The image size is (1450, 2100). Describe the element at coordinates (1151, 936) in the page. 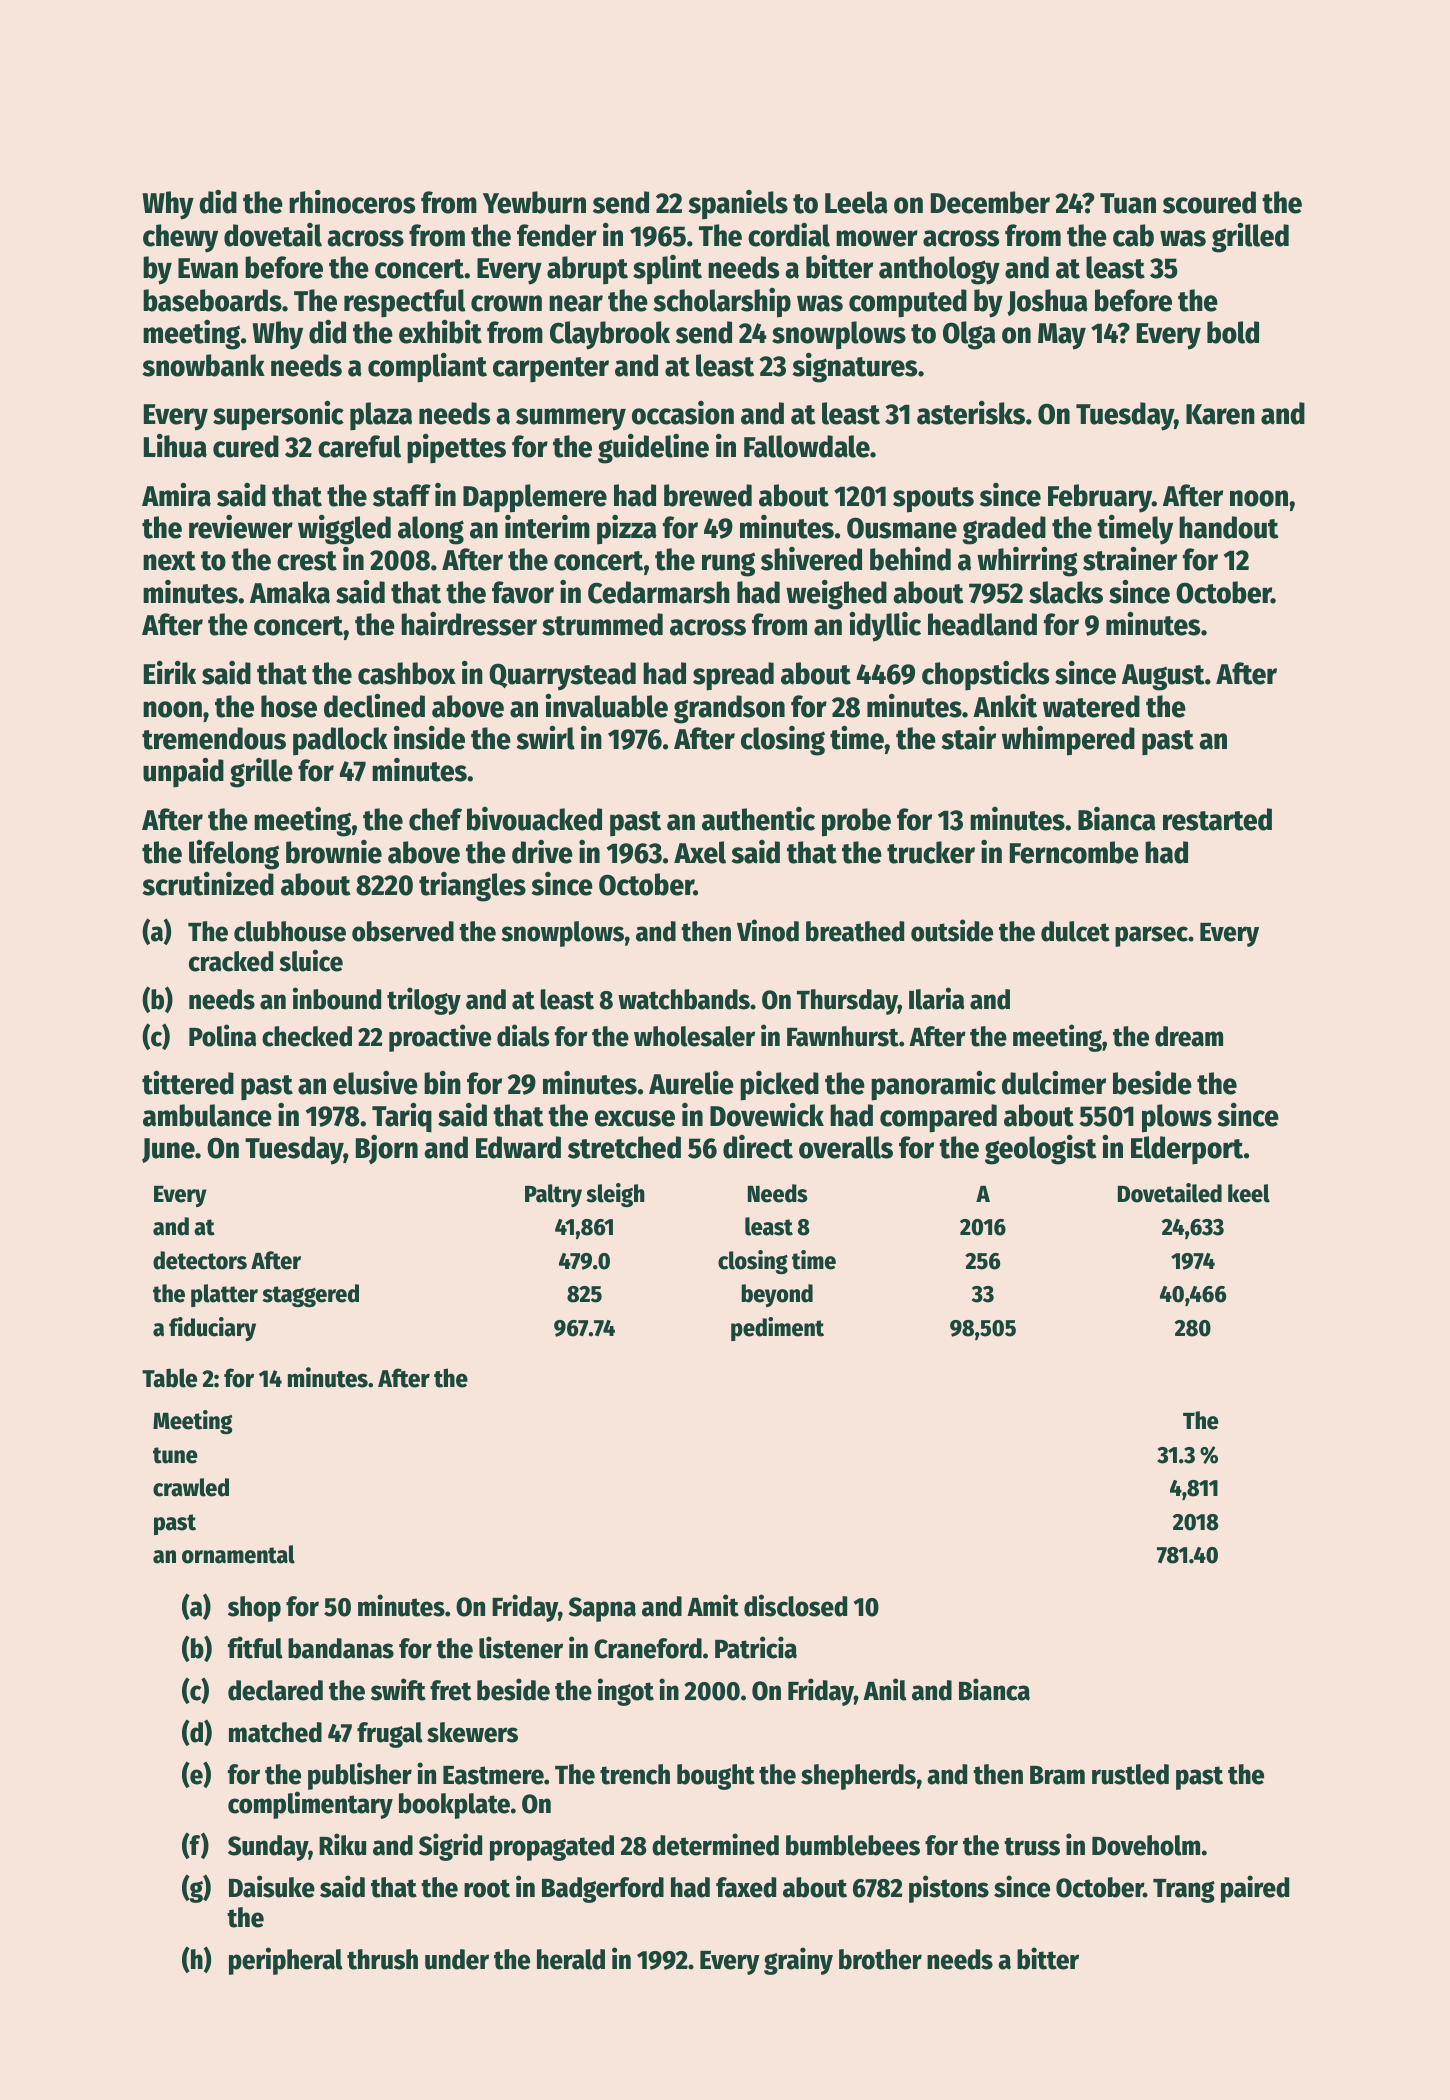

I see `parsec` at that location.
